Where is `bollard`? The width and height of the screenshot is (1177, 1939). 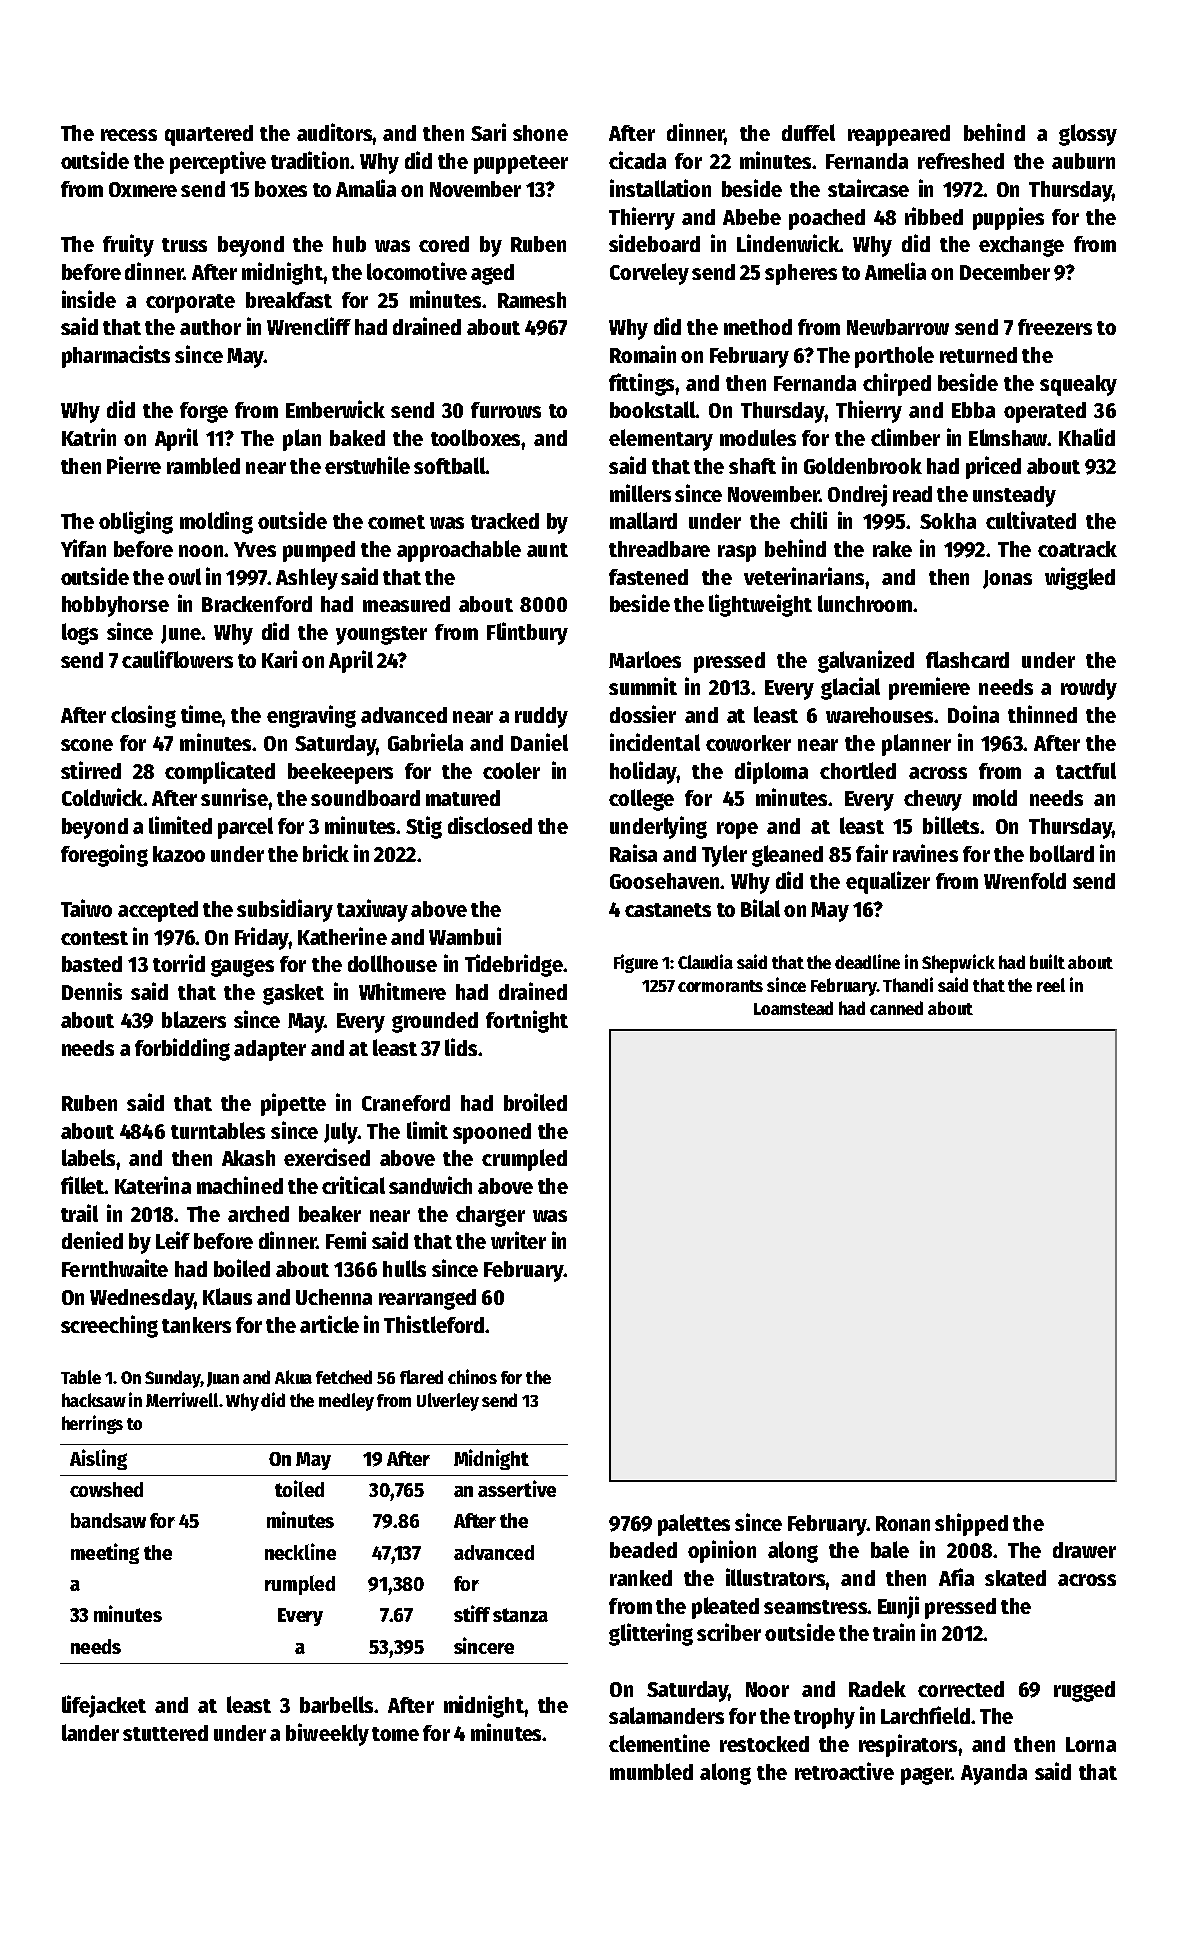
bollard is located at coordinates (1062, 853).
